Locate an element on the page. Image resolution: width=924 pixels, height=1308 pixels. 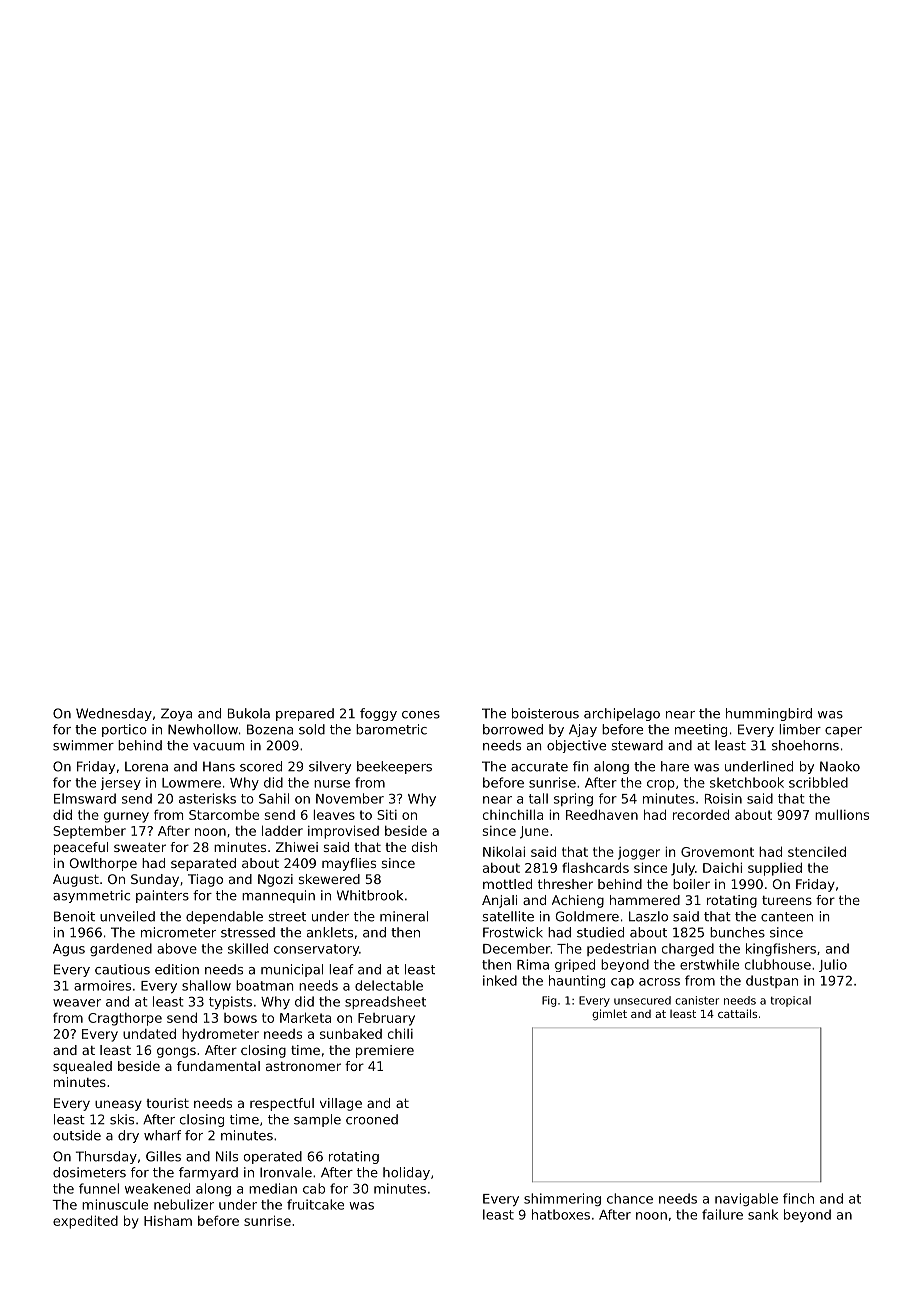
Wednesday is located at coordinates (114, 714).
